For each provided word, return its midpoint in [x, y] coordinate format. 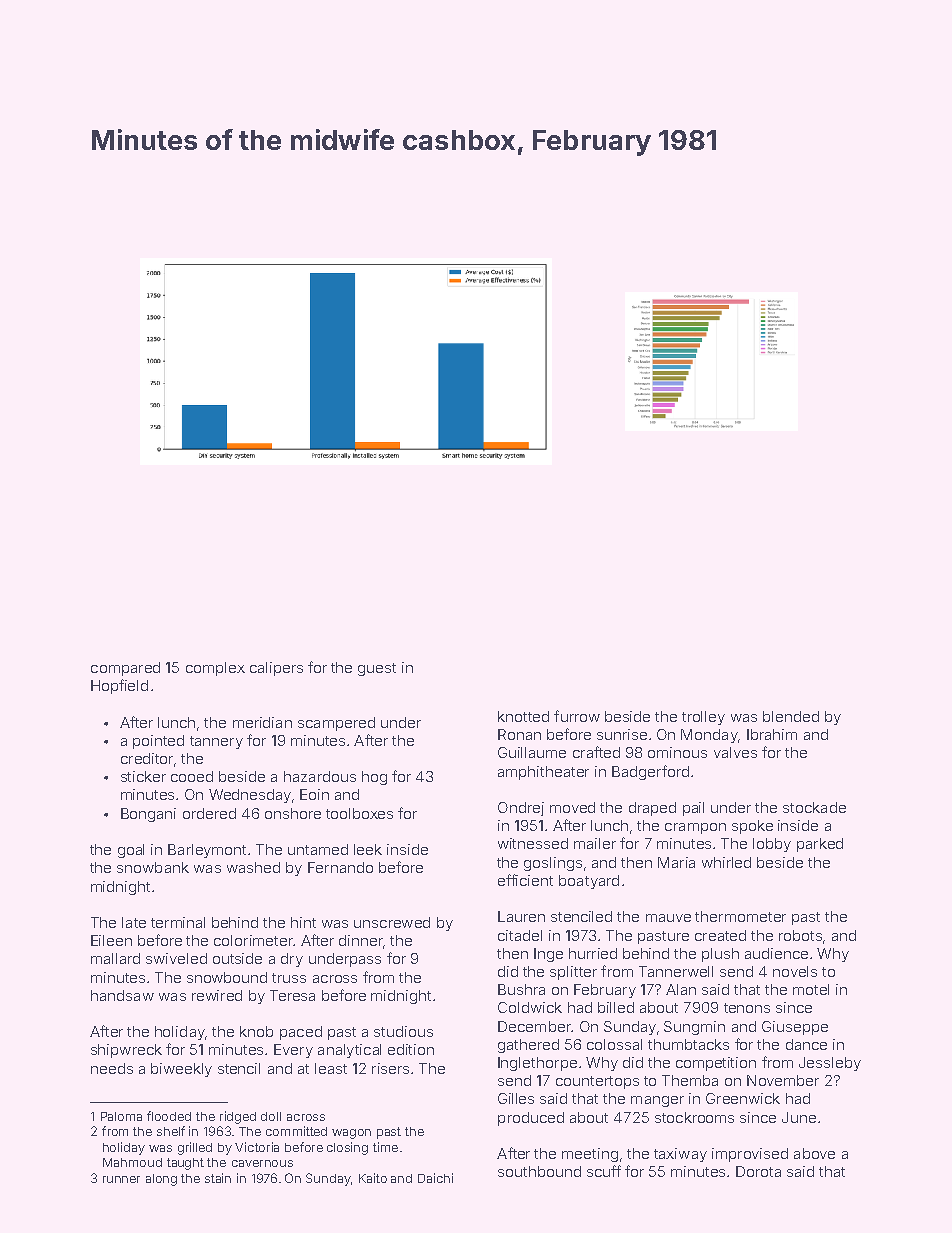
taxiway [680, 1155]
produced [531, 1119]
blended [791, 716]
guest [377, 669]
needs [112, 1068]
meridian [262, 722]
